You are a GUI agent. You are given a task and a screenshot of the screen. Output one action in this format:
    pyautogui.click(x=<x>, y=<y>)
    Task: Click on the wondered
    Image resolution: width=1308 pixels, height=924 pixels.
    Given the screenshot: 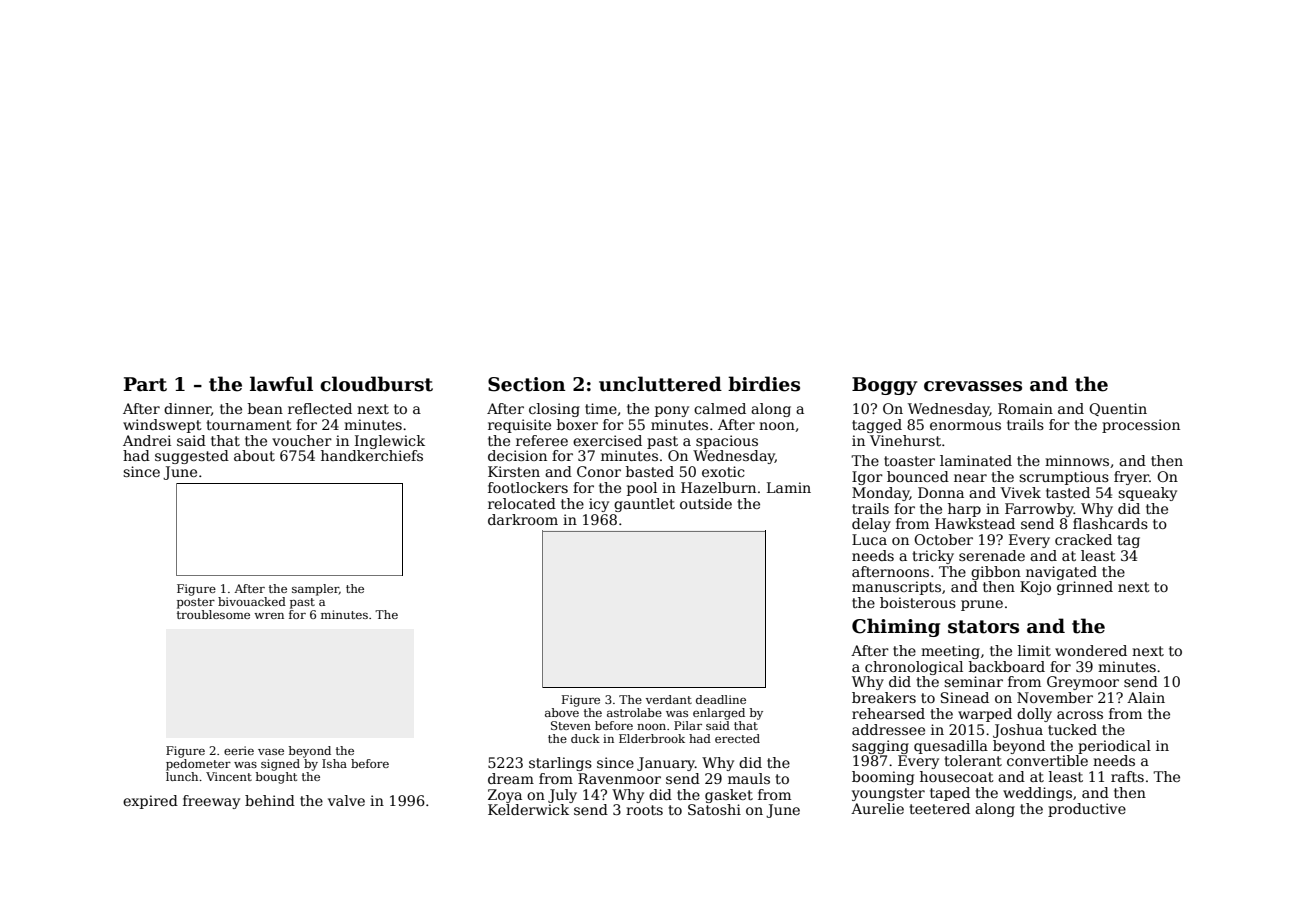 What is the action you would take?
    pyautogui.click(x=1091, y=650)
